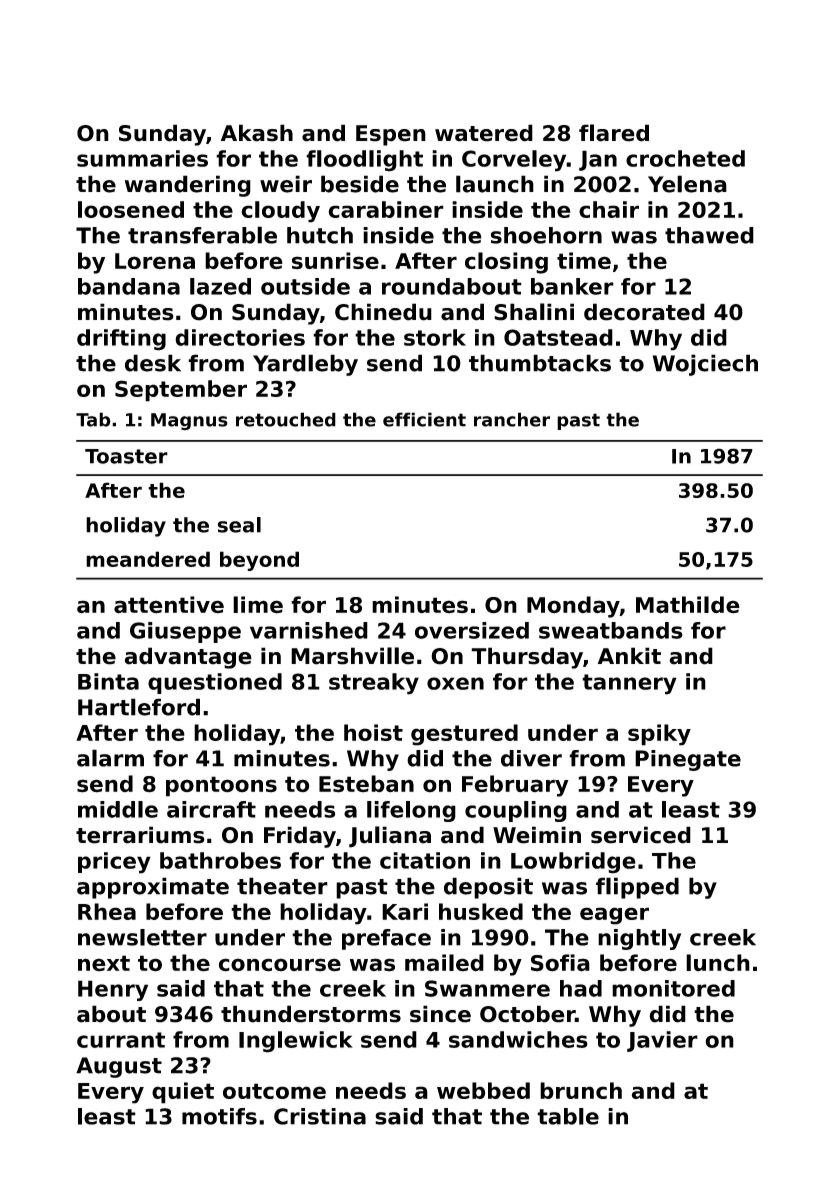  What do you see at coordinates (515, 786) in the screenshot?
I see `February` at bounding box center [515, 786].
